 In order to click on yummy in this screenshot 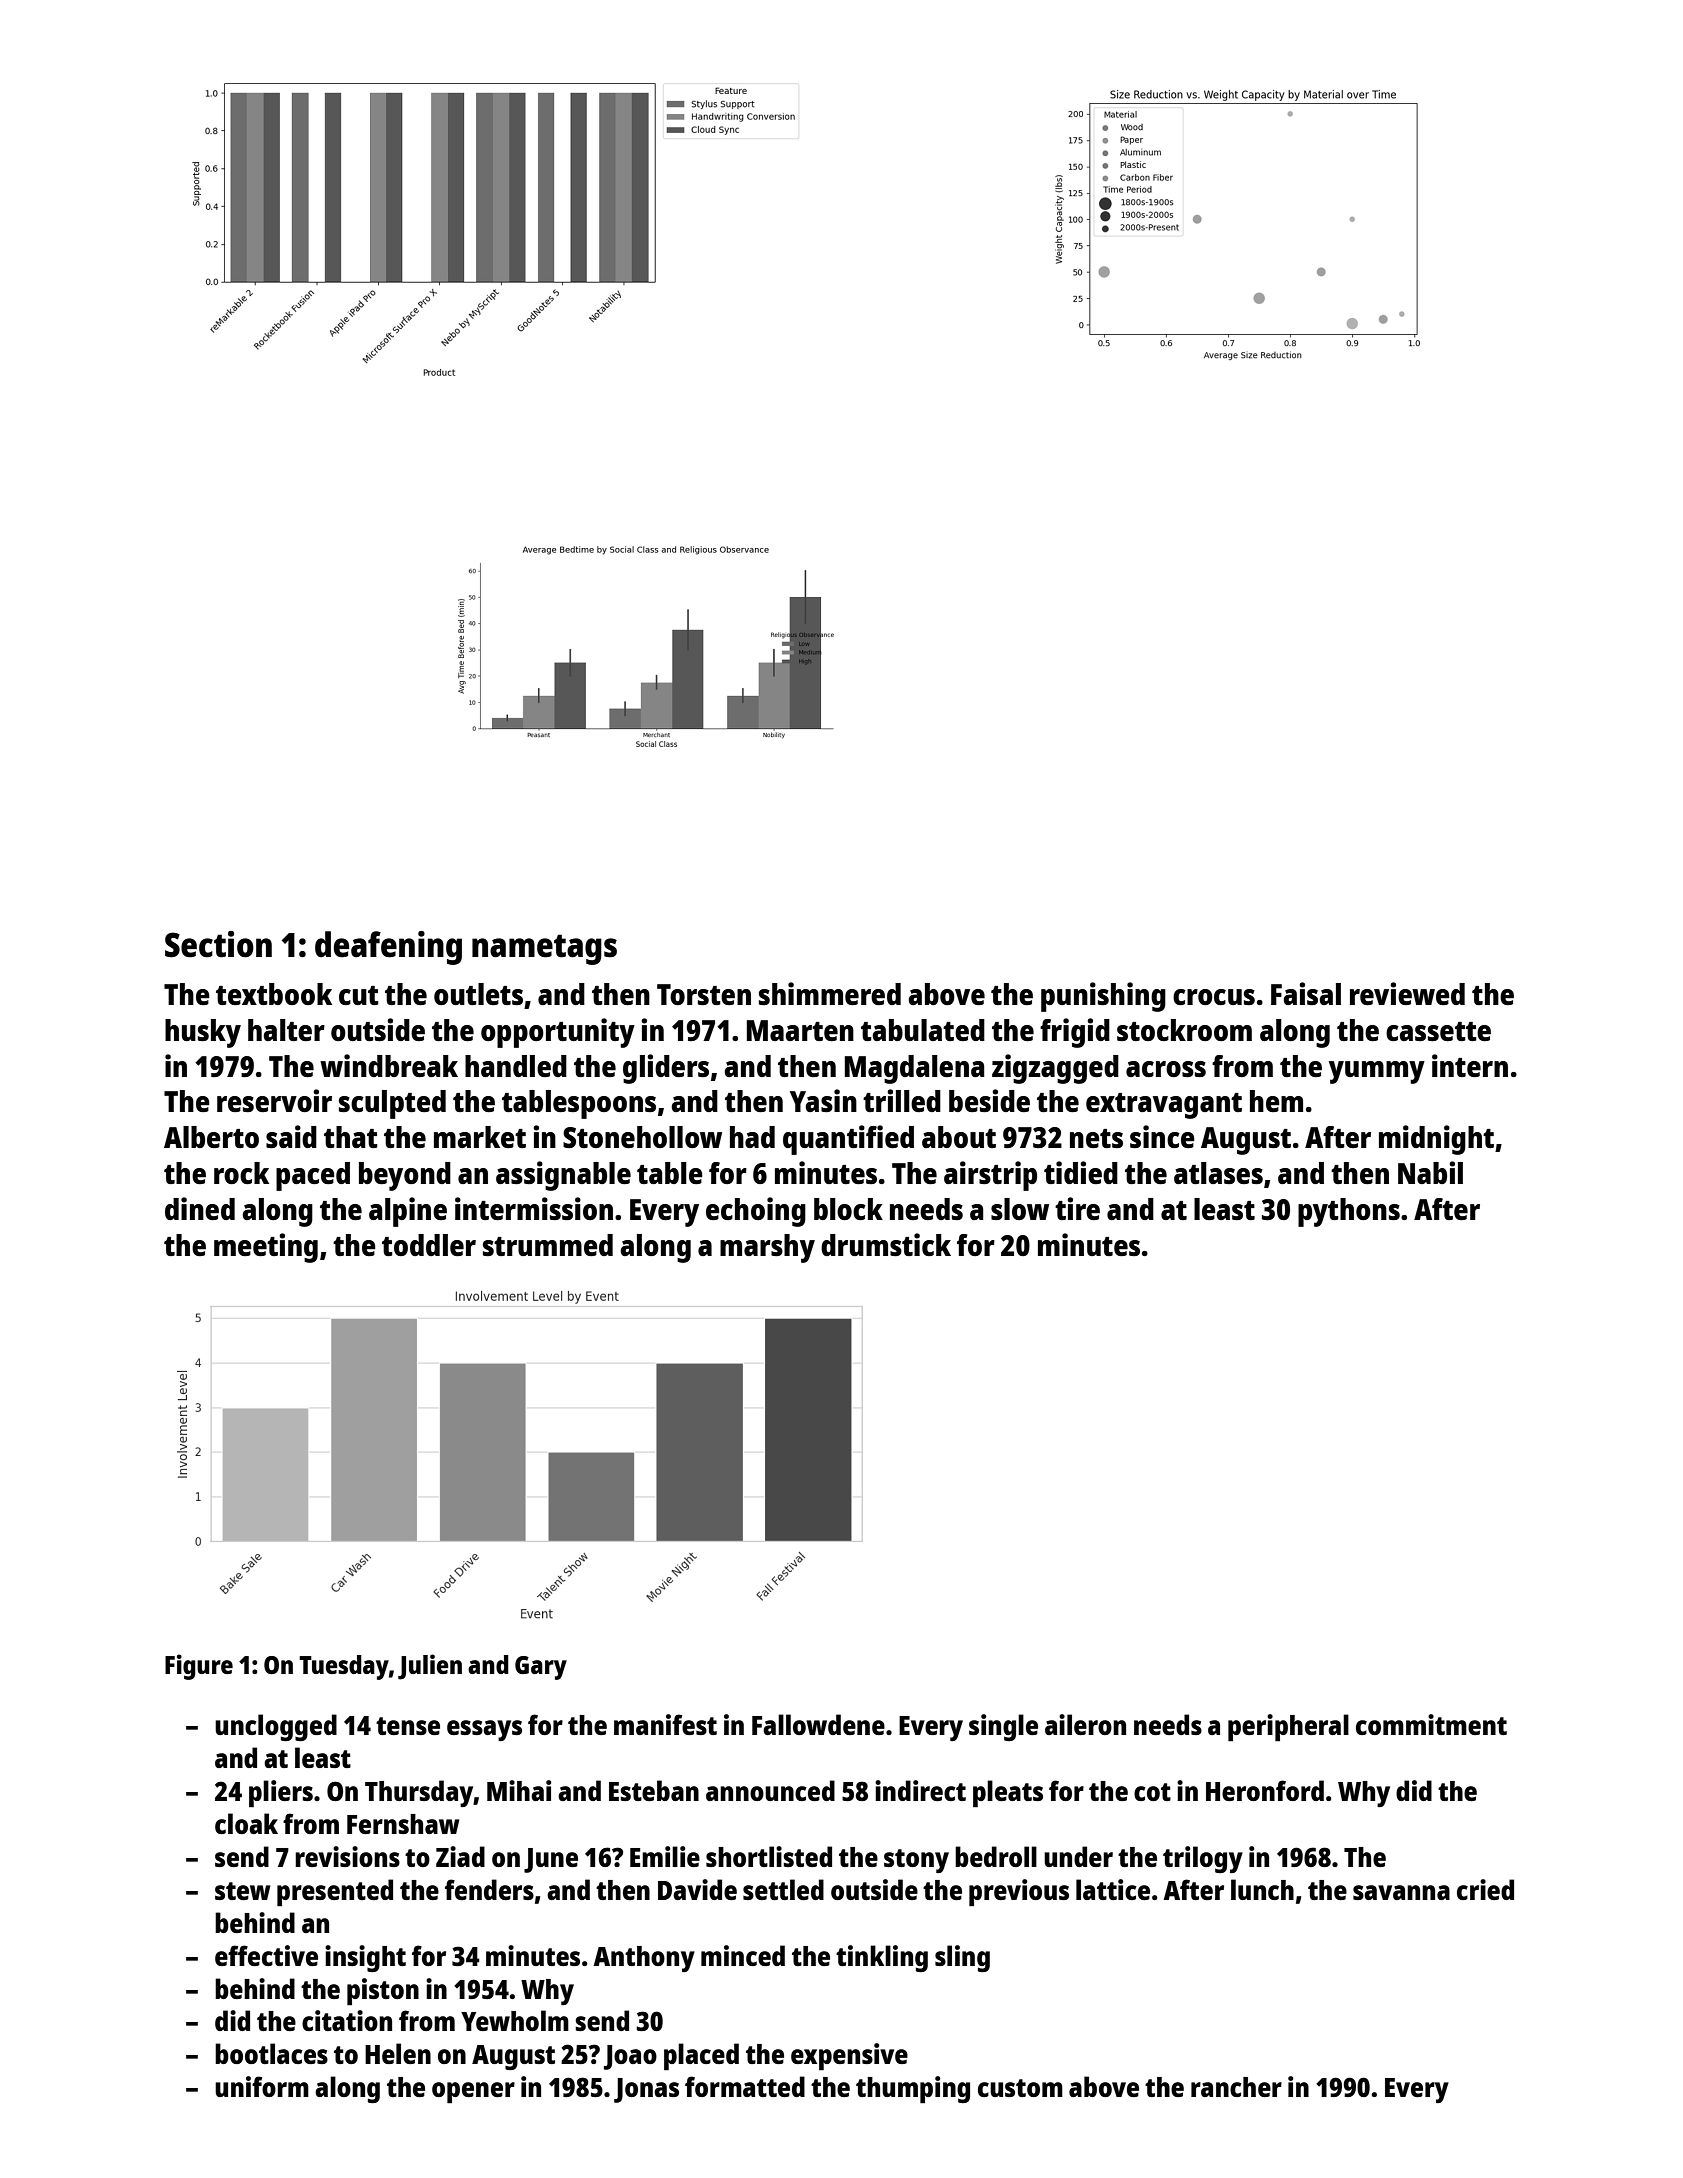, I will do `click(1377, 1072)`.
